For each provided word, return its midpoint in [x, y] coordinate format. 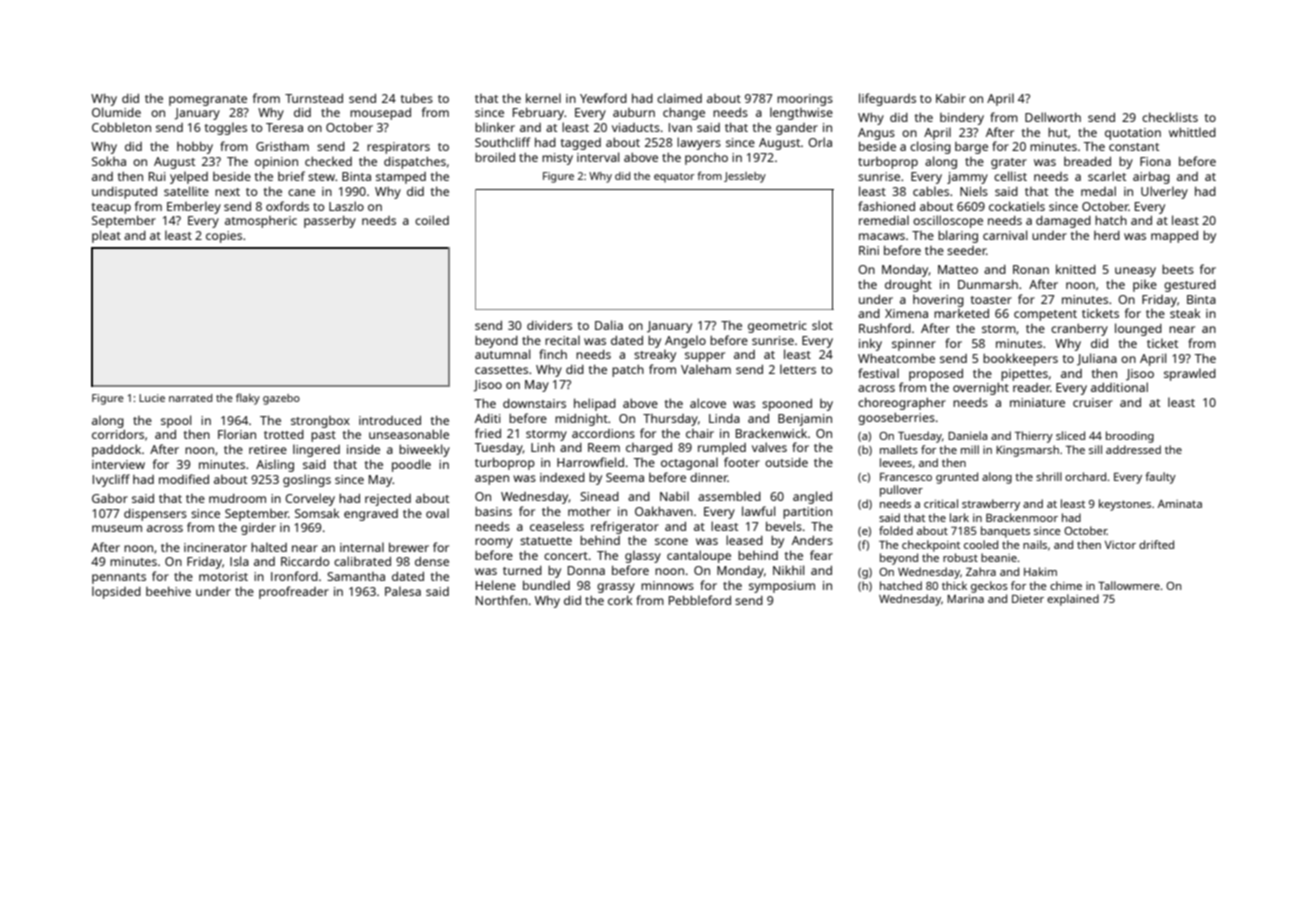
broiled [495, 157]
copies [224, 237]
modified [184, 479]
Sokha [109, 161]
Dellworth [1053, 117]
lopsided [116, 592]
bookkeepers [1020, 359]
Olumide [116, 112]
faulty [1160, 478]
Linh [543, 447]
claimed [679, 98]
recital [562, 340]
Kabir [951, 98]
